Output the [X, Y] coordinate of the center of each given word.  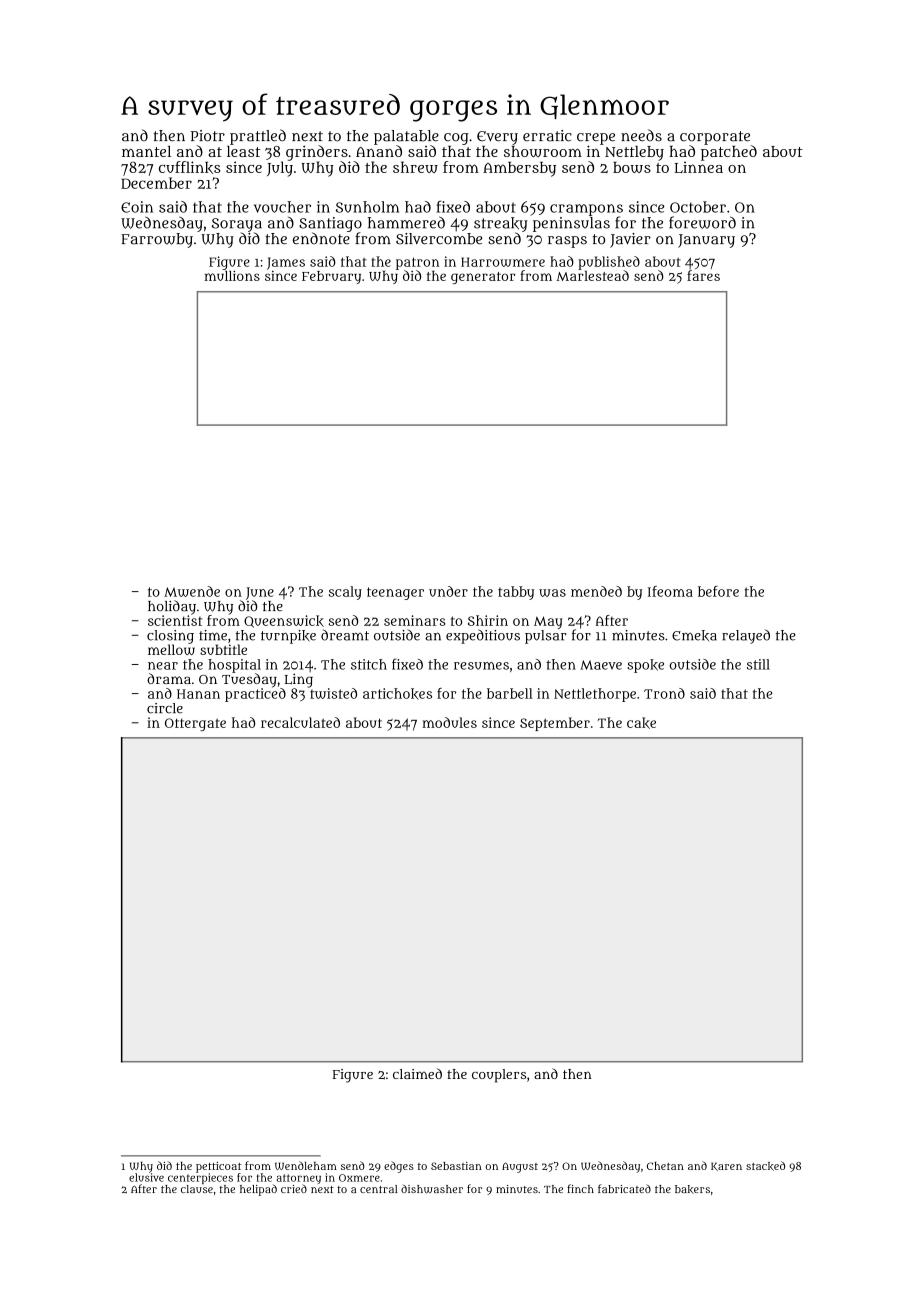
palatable [406, 137]
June [260, 593]
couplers [499, 1076]
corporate [715, 138]
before [718, 591]
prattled [258, 137]
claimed [417, 1073]
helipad [258, 1190]
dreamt [345, 635]
